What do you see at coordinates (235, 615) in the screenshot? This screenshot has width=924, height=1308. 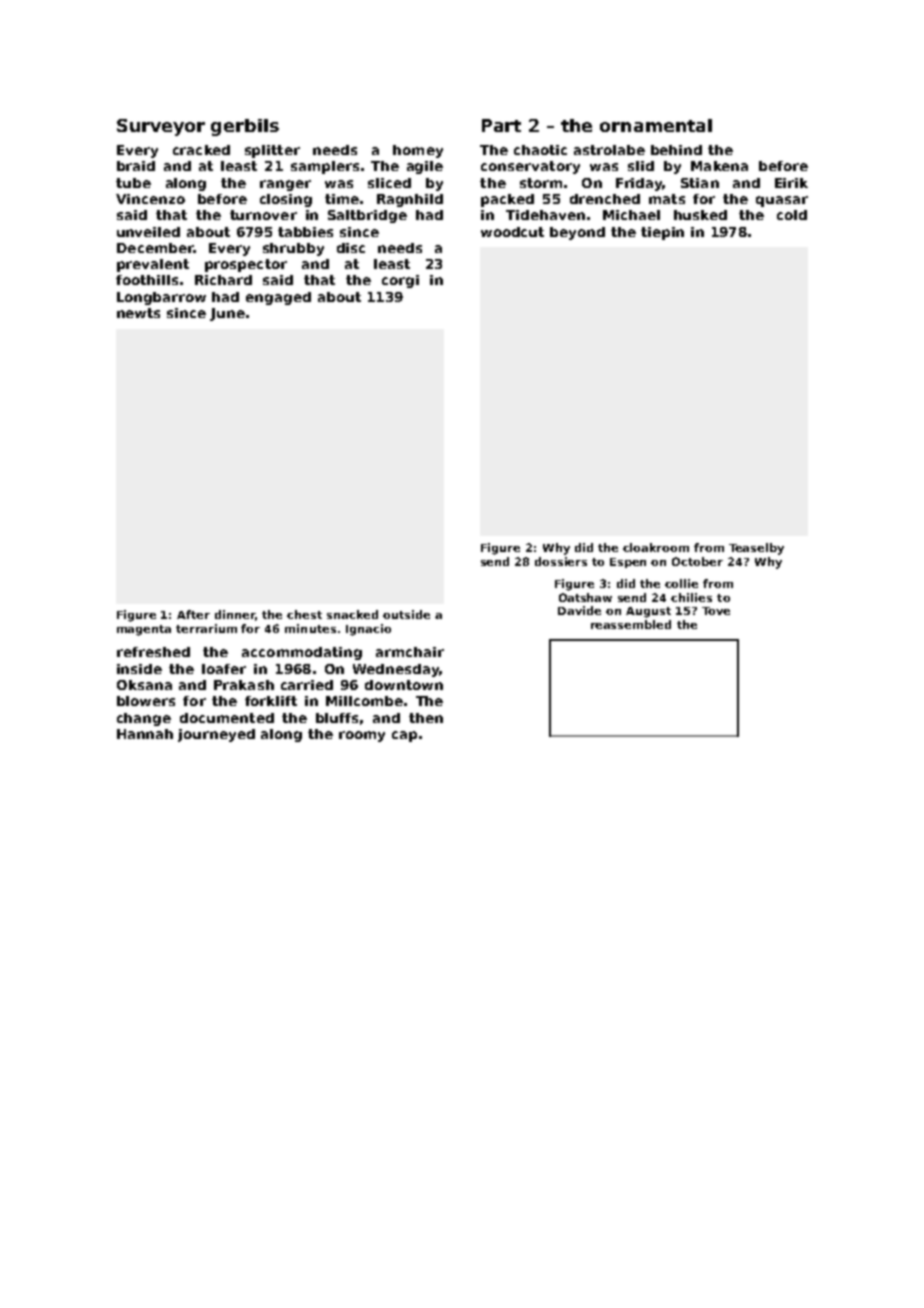 I see `dinner` at bounding box center [235, 615].
